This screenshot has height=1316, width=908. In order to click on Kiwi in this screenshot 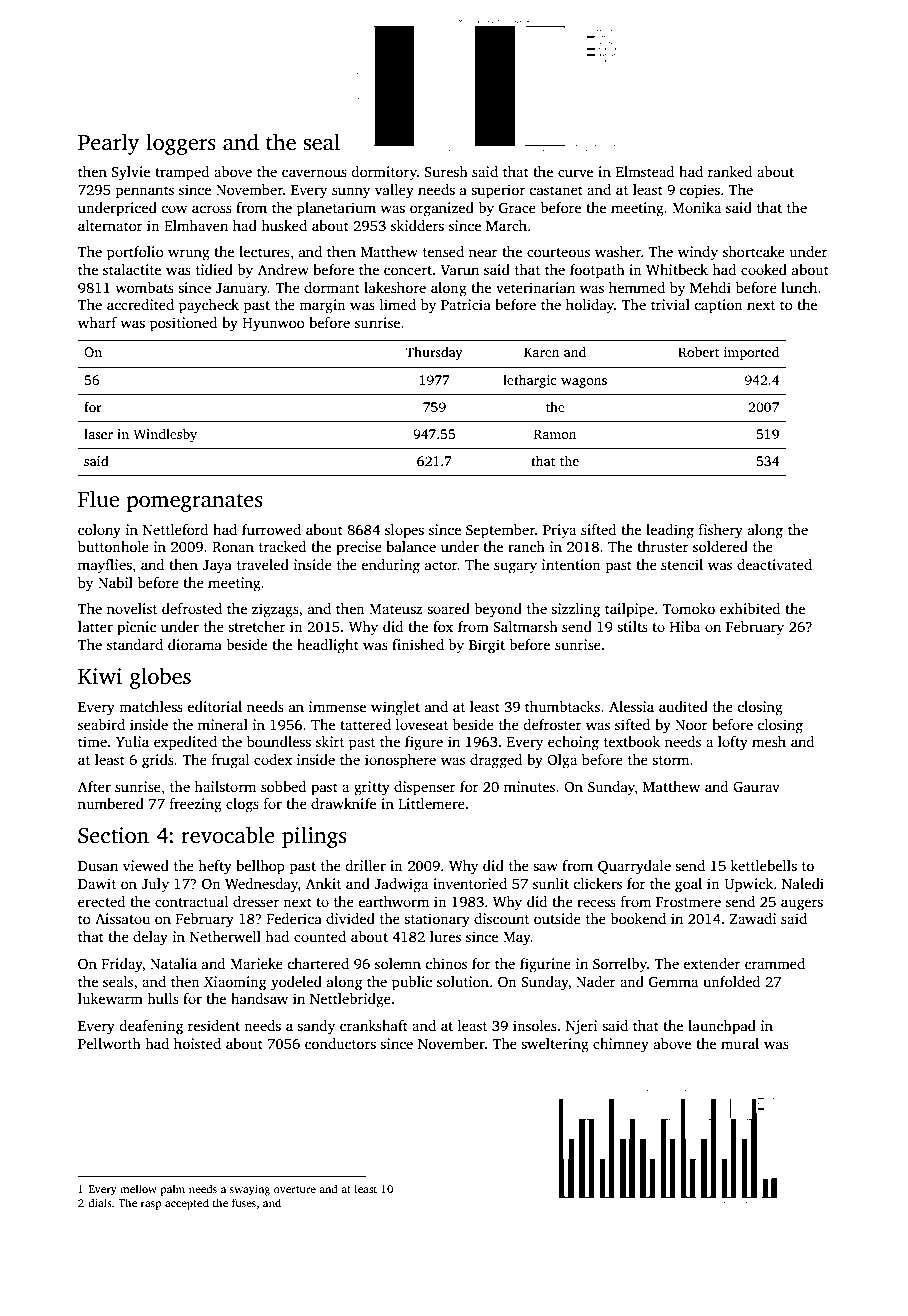, I will do `click(100, 676)`.
